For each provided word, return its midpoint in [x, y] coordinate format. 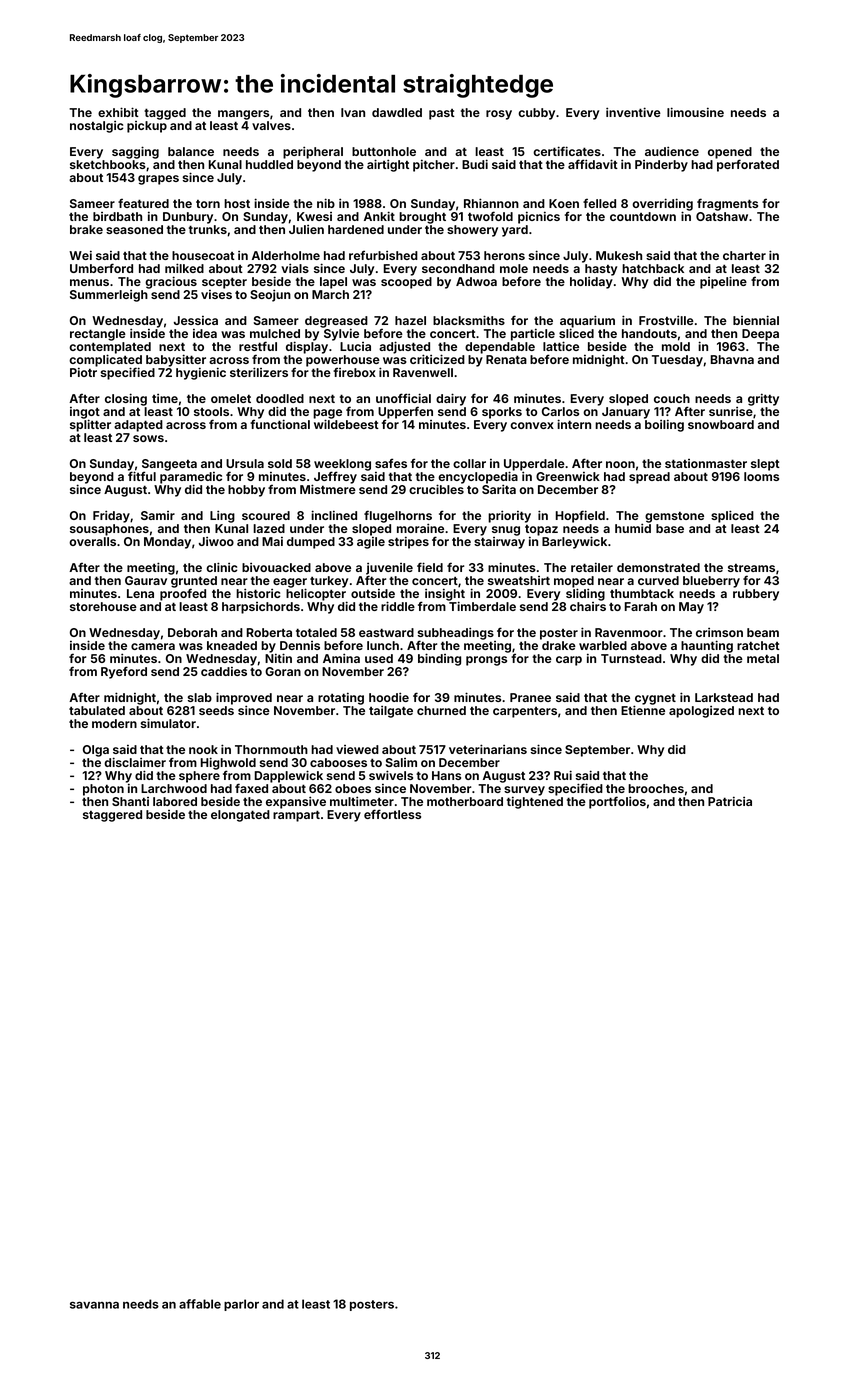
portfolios [617, 802]
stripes [408, 542]
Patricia [730, 801]
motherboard [465, 801]
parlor [241, 1305]
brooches [656, 788]
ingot [85, 413]
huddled [269, 164]
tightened [535, 802]
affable [200, 1304]
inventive [633, 112]
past [442, 114]
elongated [240, 816]
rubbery [756, 595]
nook [203, 749]
